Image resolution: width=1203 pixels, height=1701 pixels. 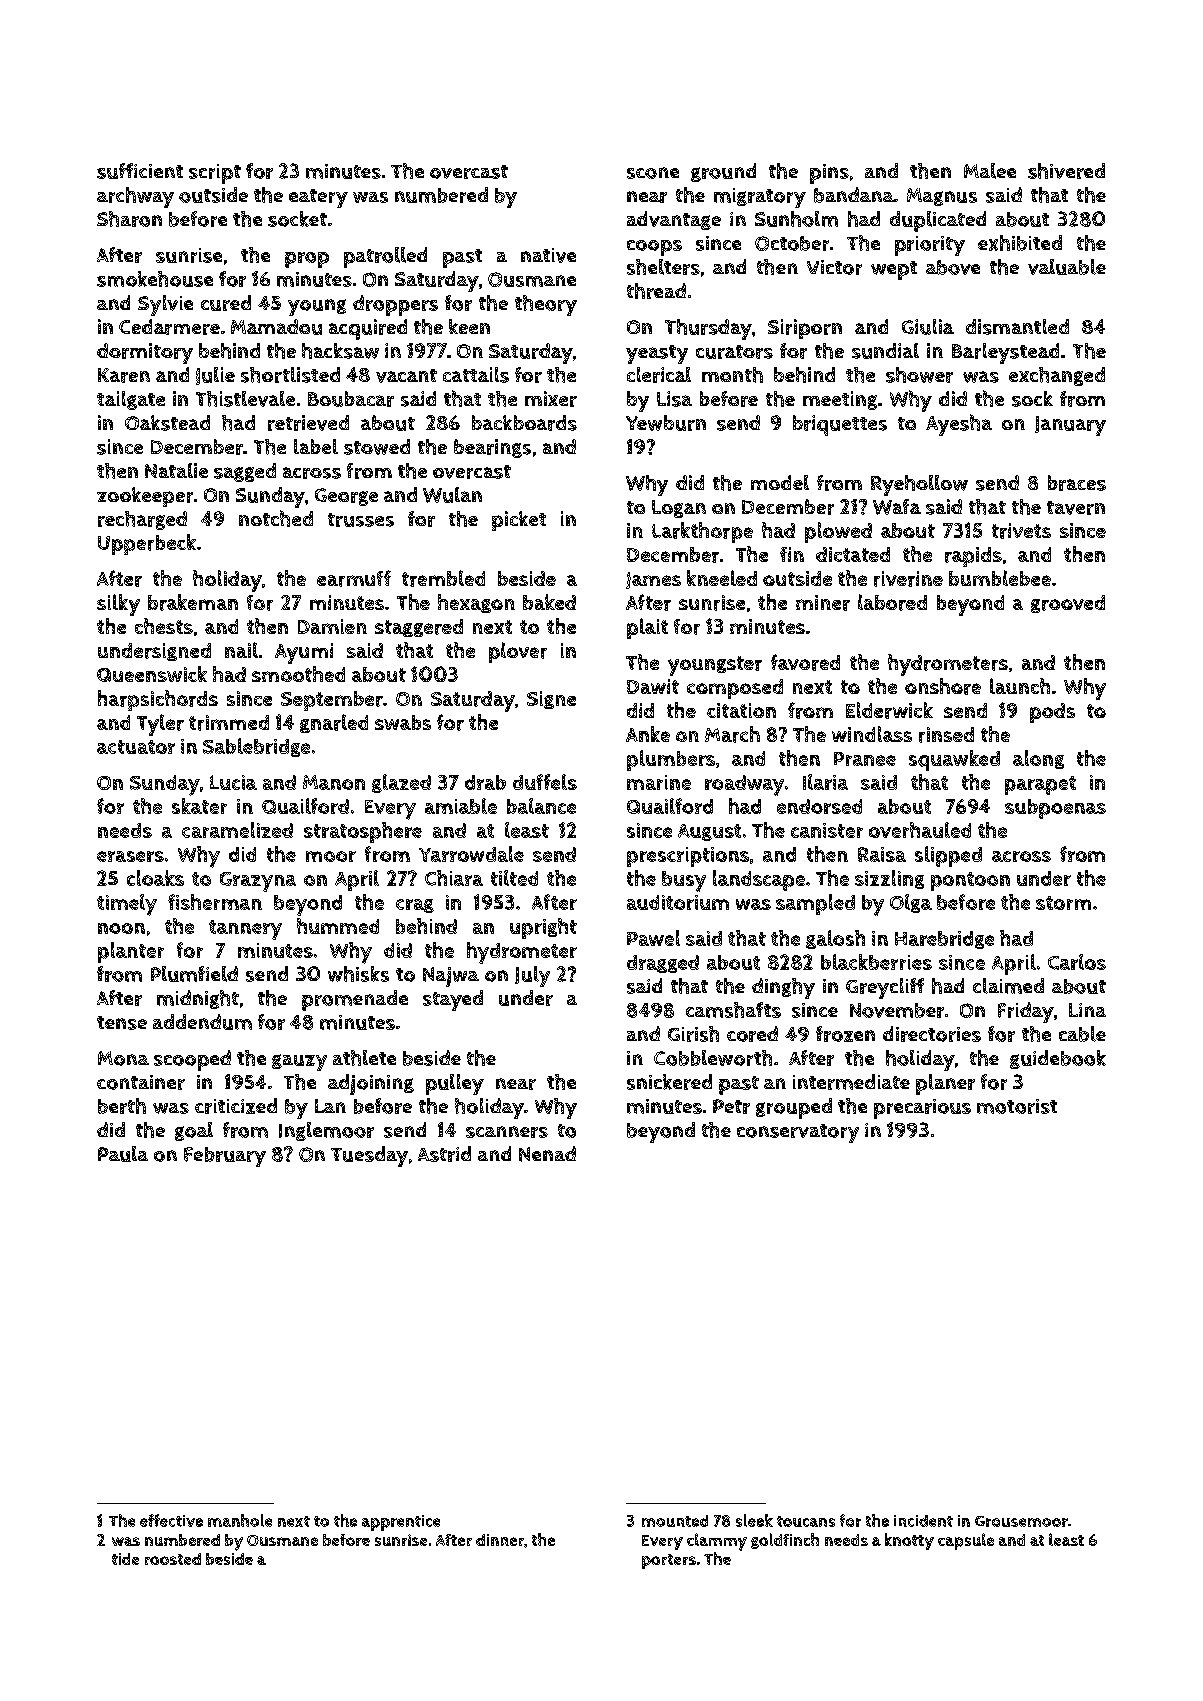 I want to click on along, so click(x=1038, y=759).
